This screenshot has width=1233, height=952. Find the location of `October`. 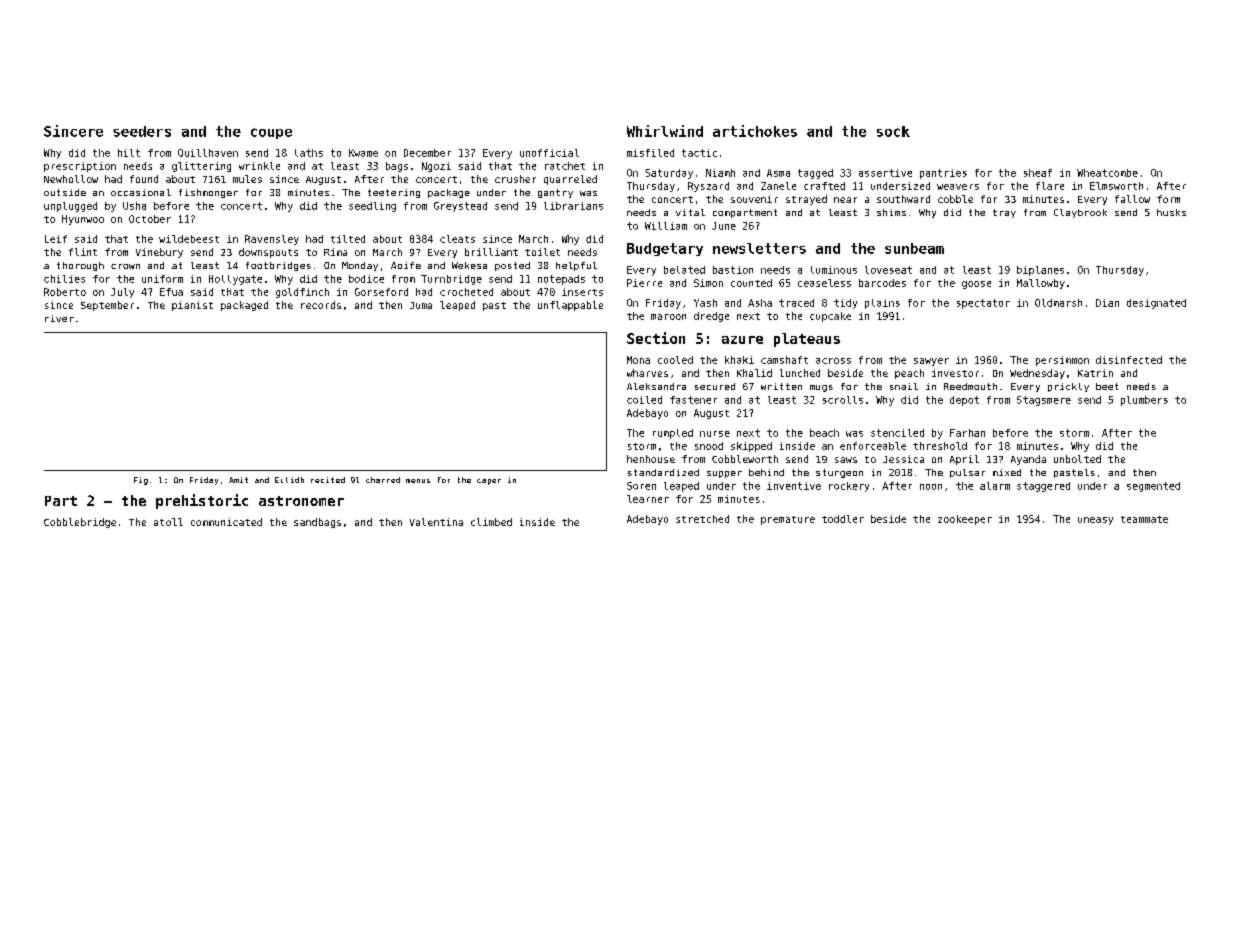

October is located at coordinates (150, 219).
